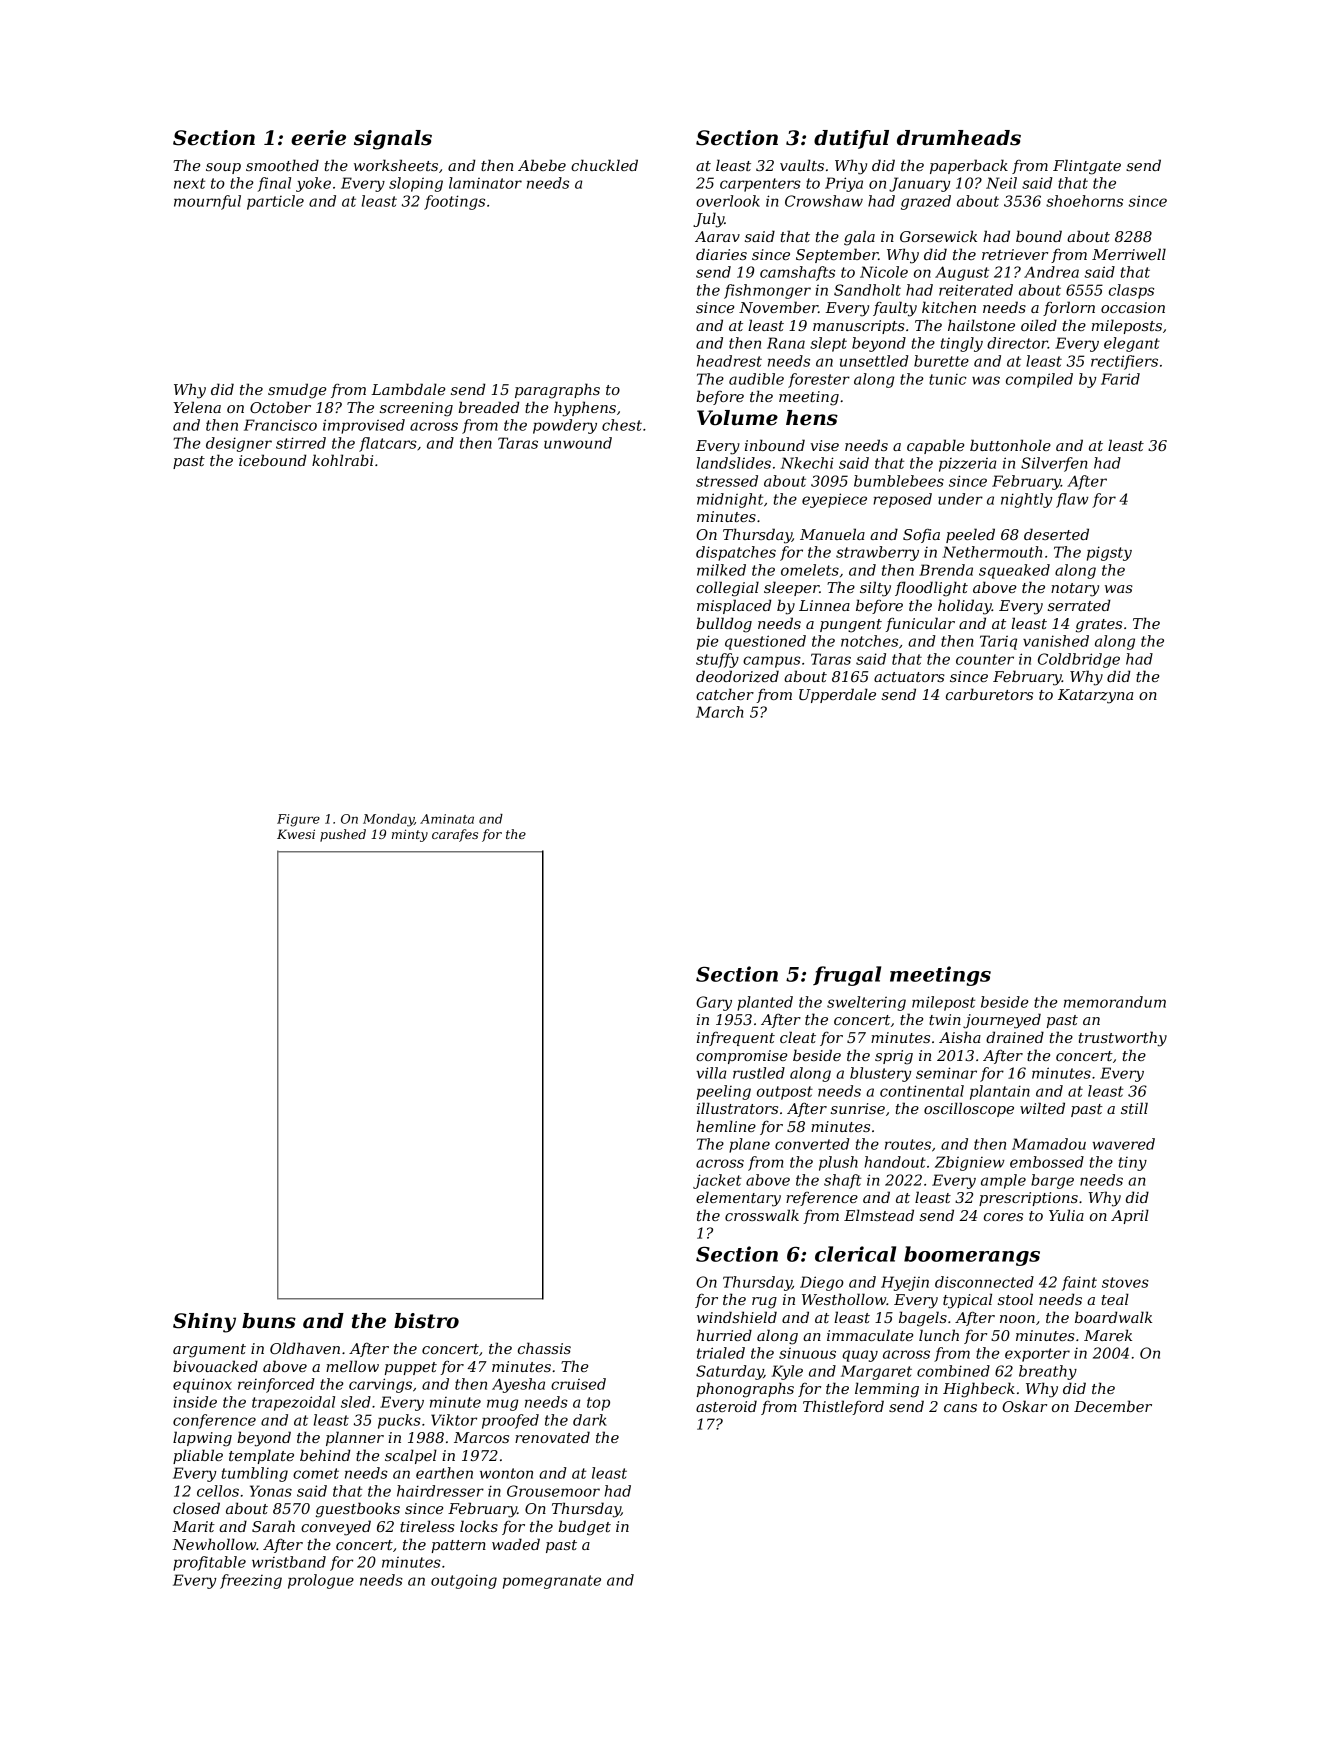 The width and height of the screenshot is (1344, 1739). I want to click on March, so click(720, 712).
